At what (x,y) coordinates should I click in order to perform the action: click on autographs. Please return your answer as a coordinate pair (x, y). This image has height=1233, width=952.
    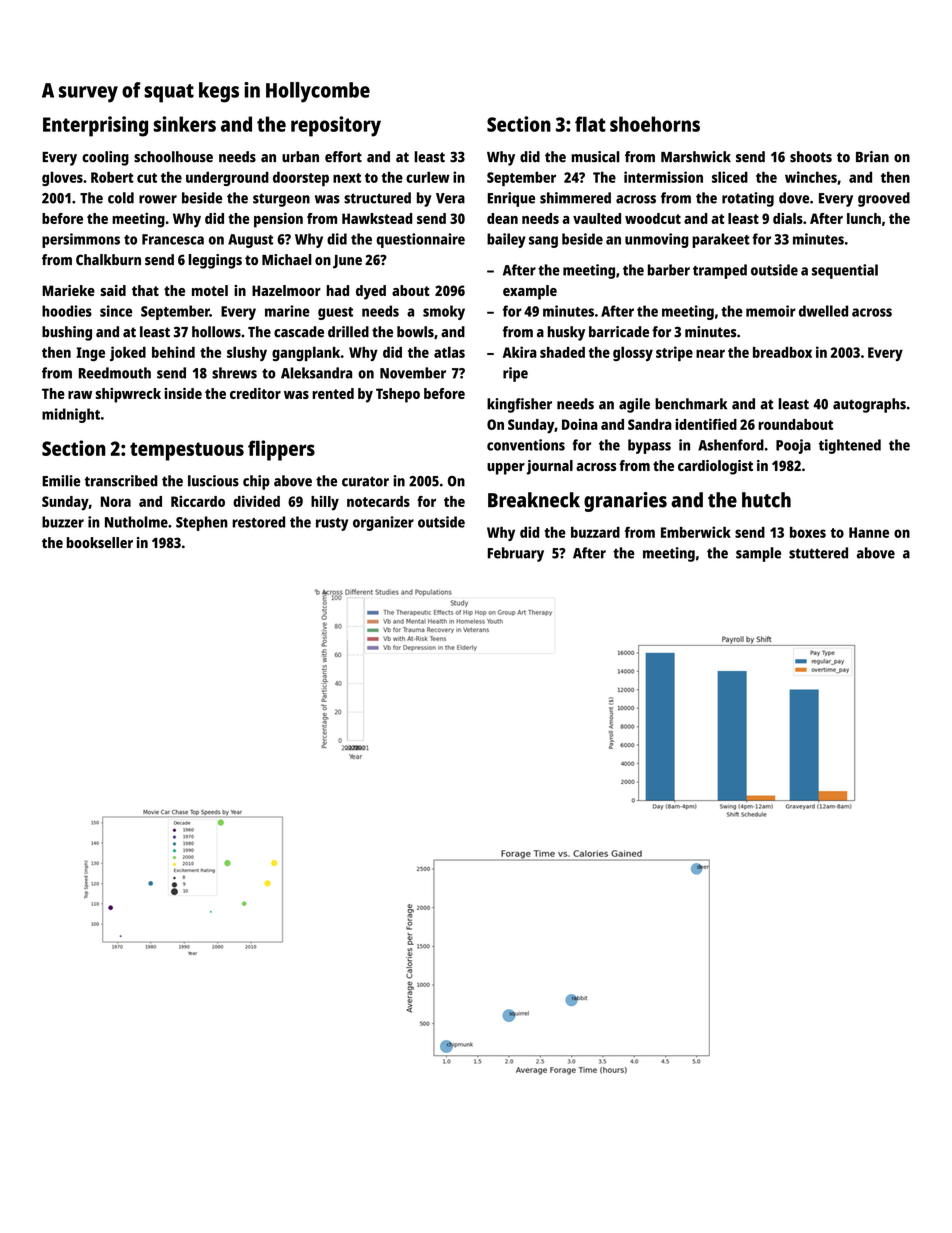
    Looking at the image, I should click on (869, 405).
